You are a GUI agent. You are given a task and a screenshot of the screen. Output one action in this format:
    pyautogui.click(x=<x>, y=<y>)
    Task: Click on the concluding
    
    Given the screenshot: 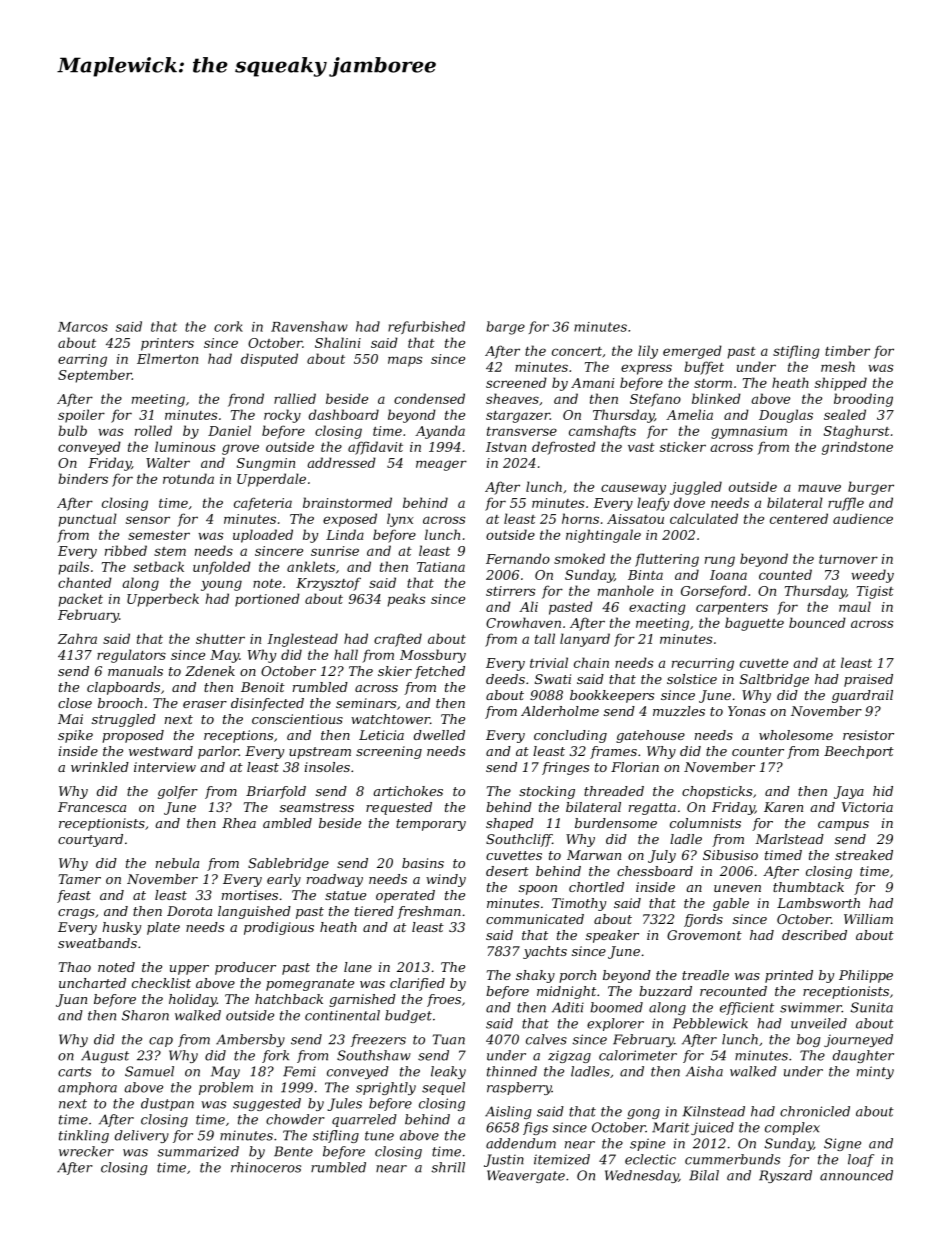 What is the action you would take?
    pyautogui.click(x=570, y=736)
